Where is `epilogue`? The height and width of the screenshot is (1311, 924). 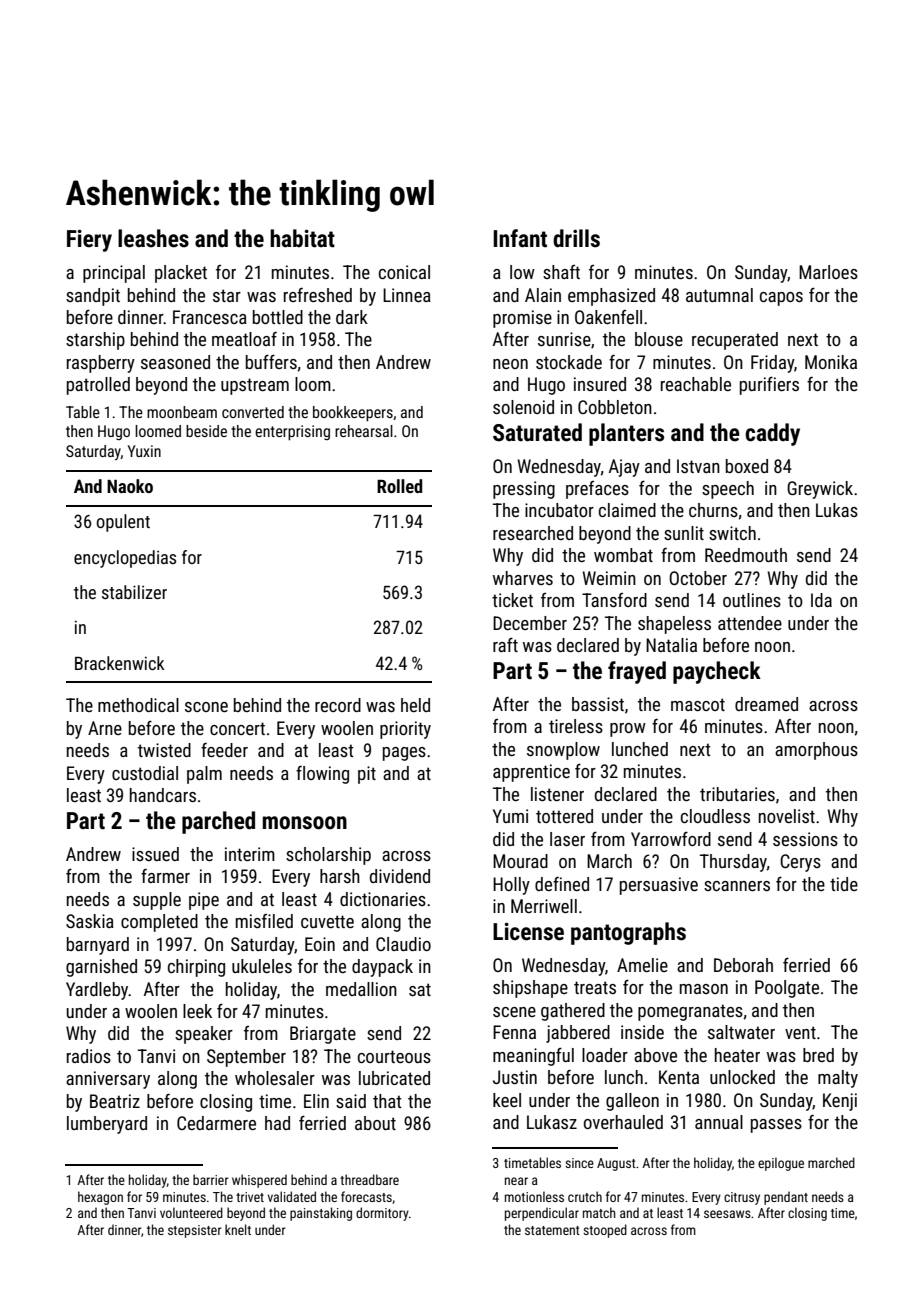
epilogue is located at coordinates (781, 1164).
